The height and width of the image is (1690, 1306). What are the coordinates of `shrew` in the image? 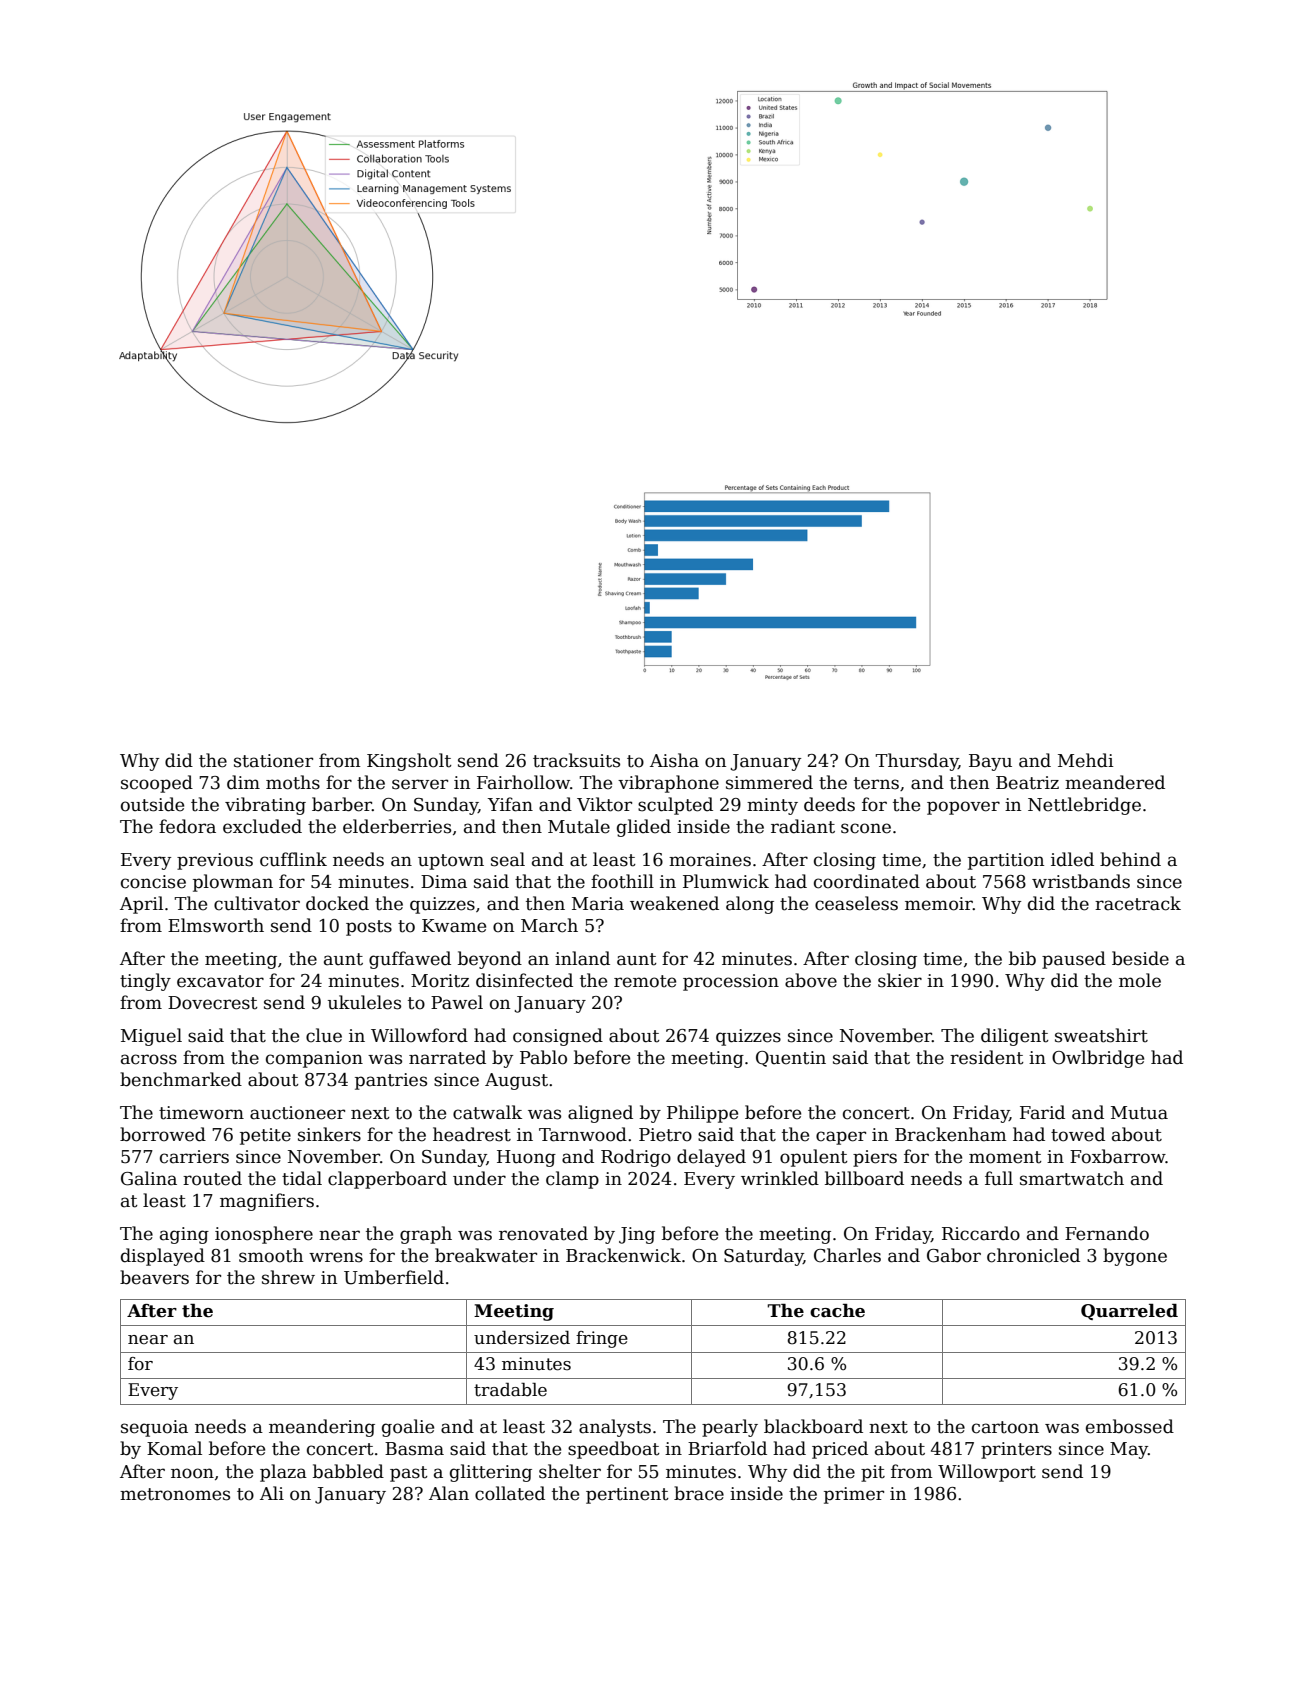 It's located at (288, 1277).
